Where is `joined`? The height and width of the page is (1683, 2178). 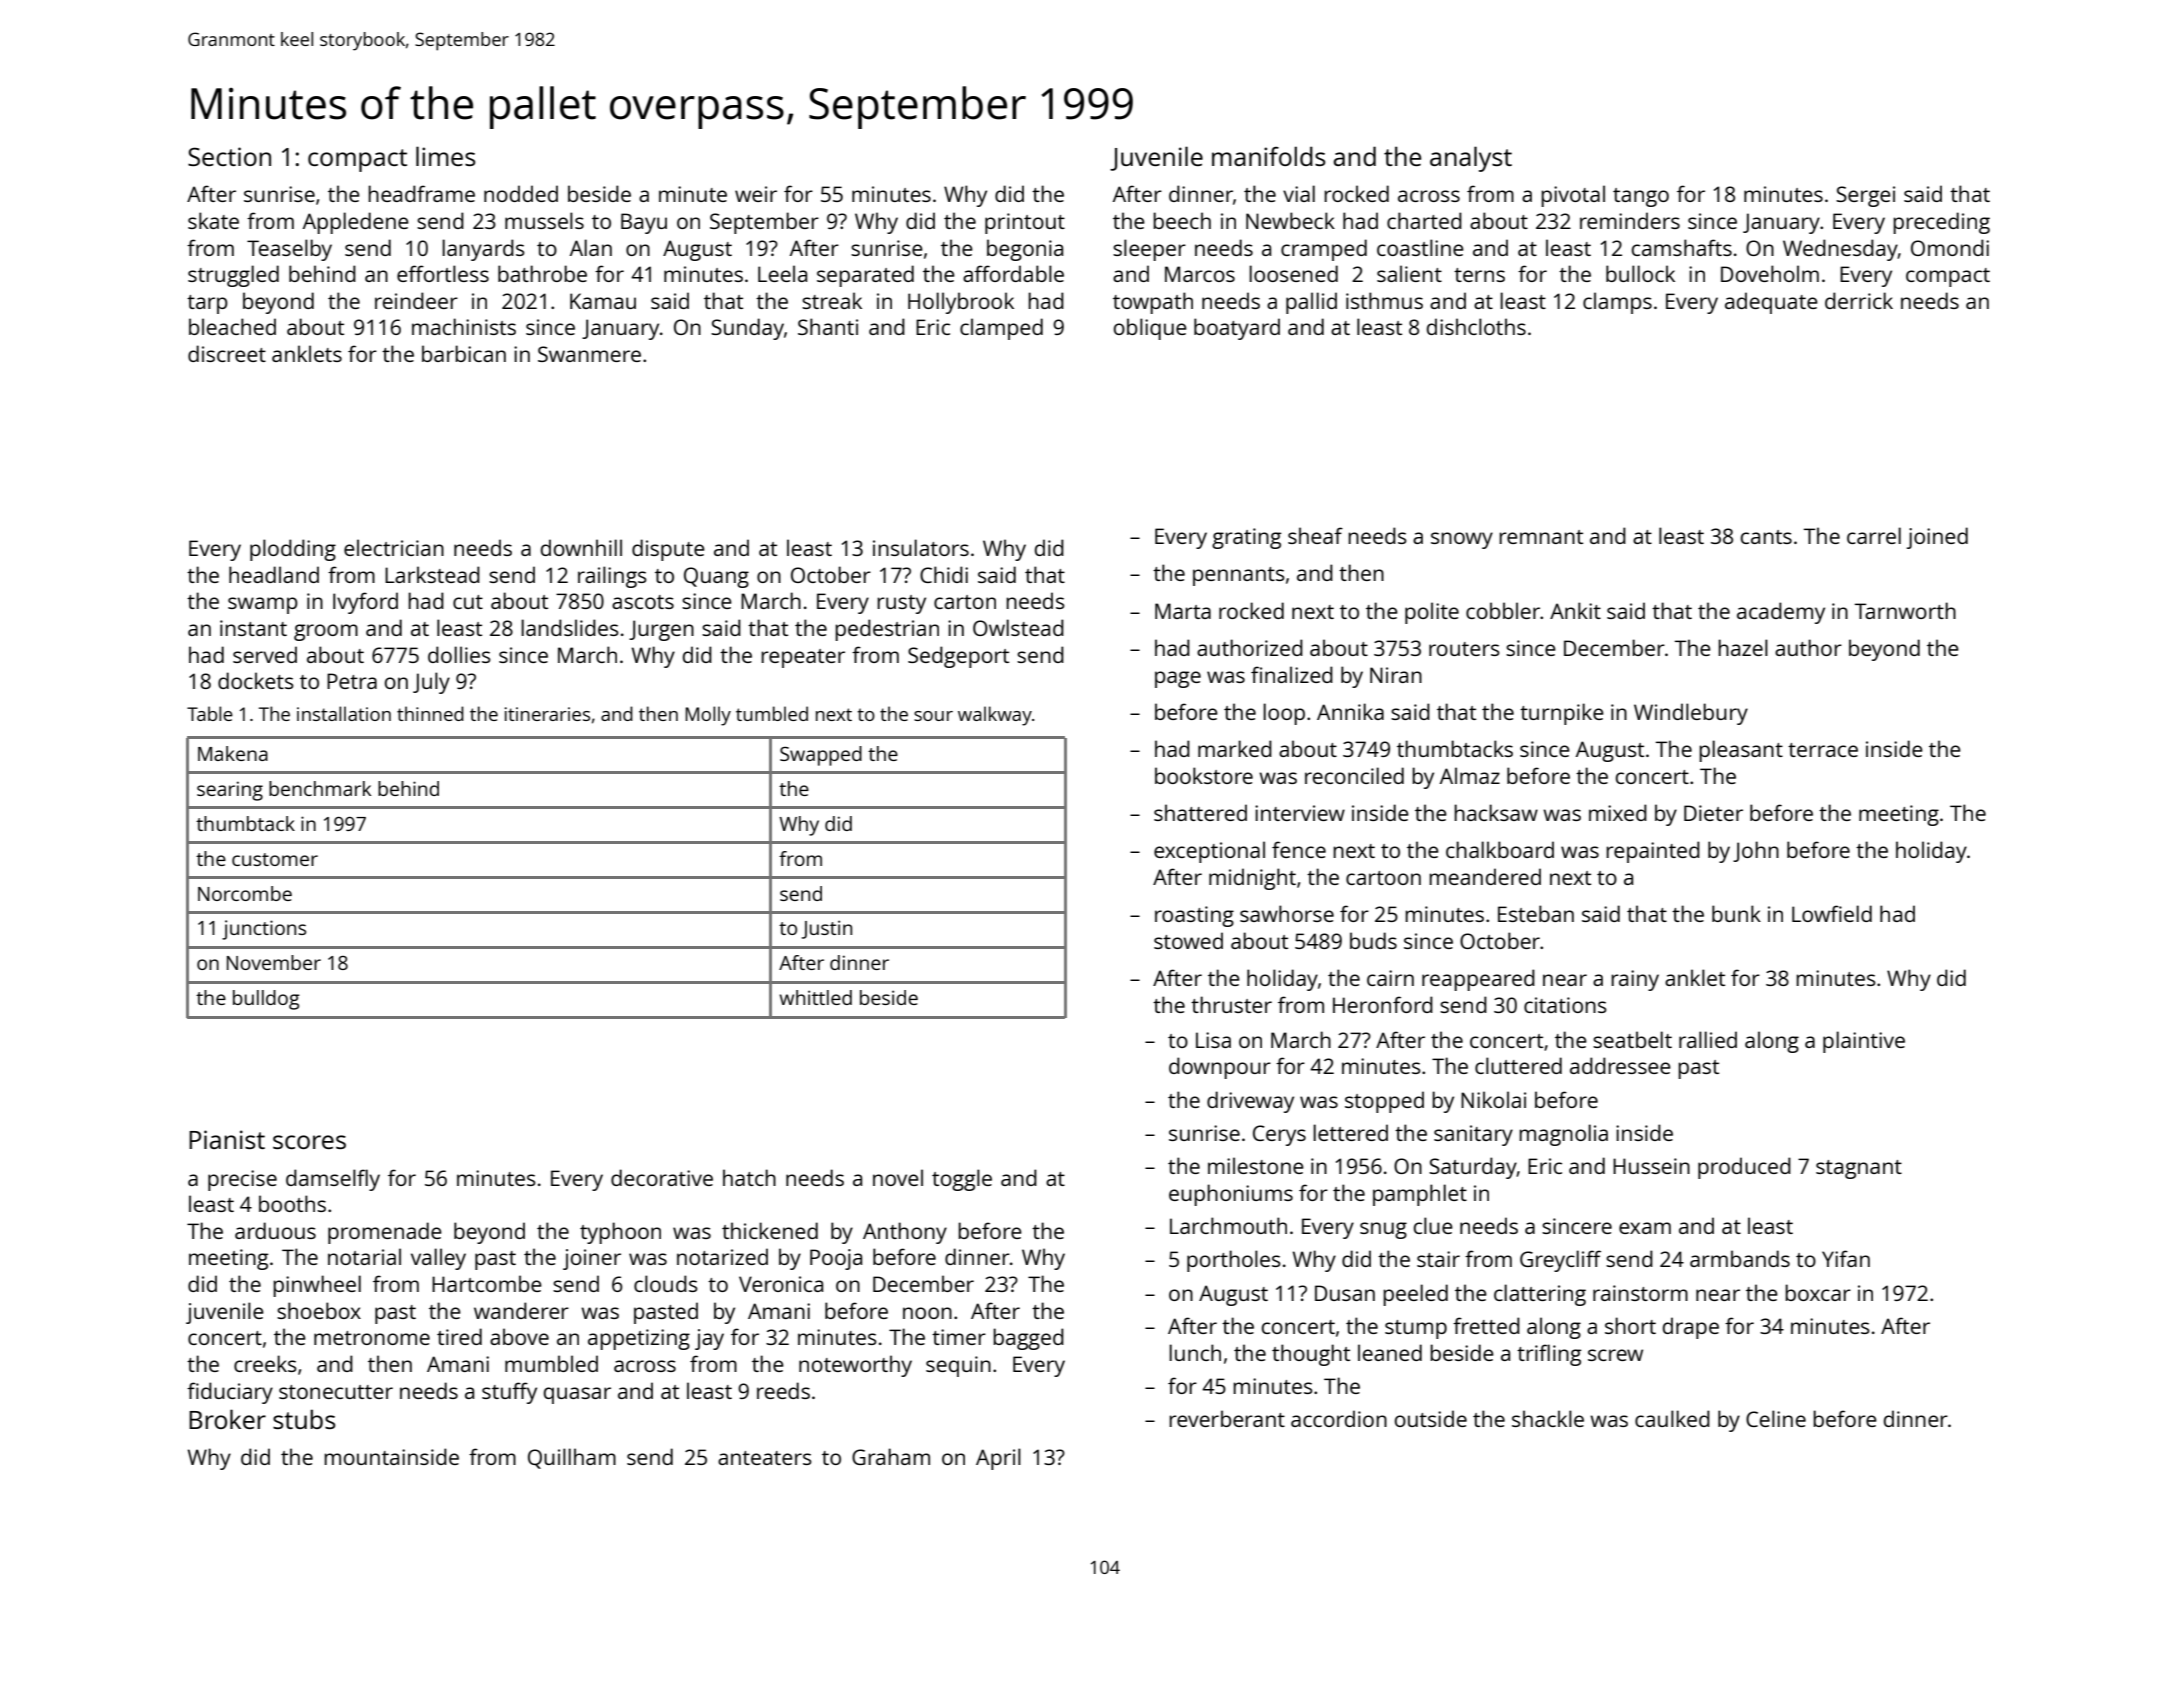 joined is located at coordinates (1937, 538).
